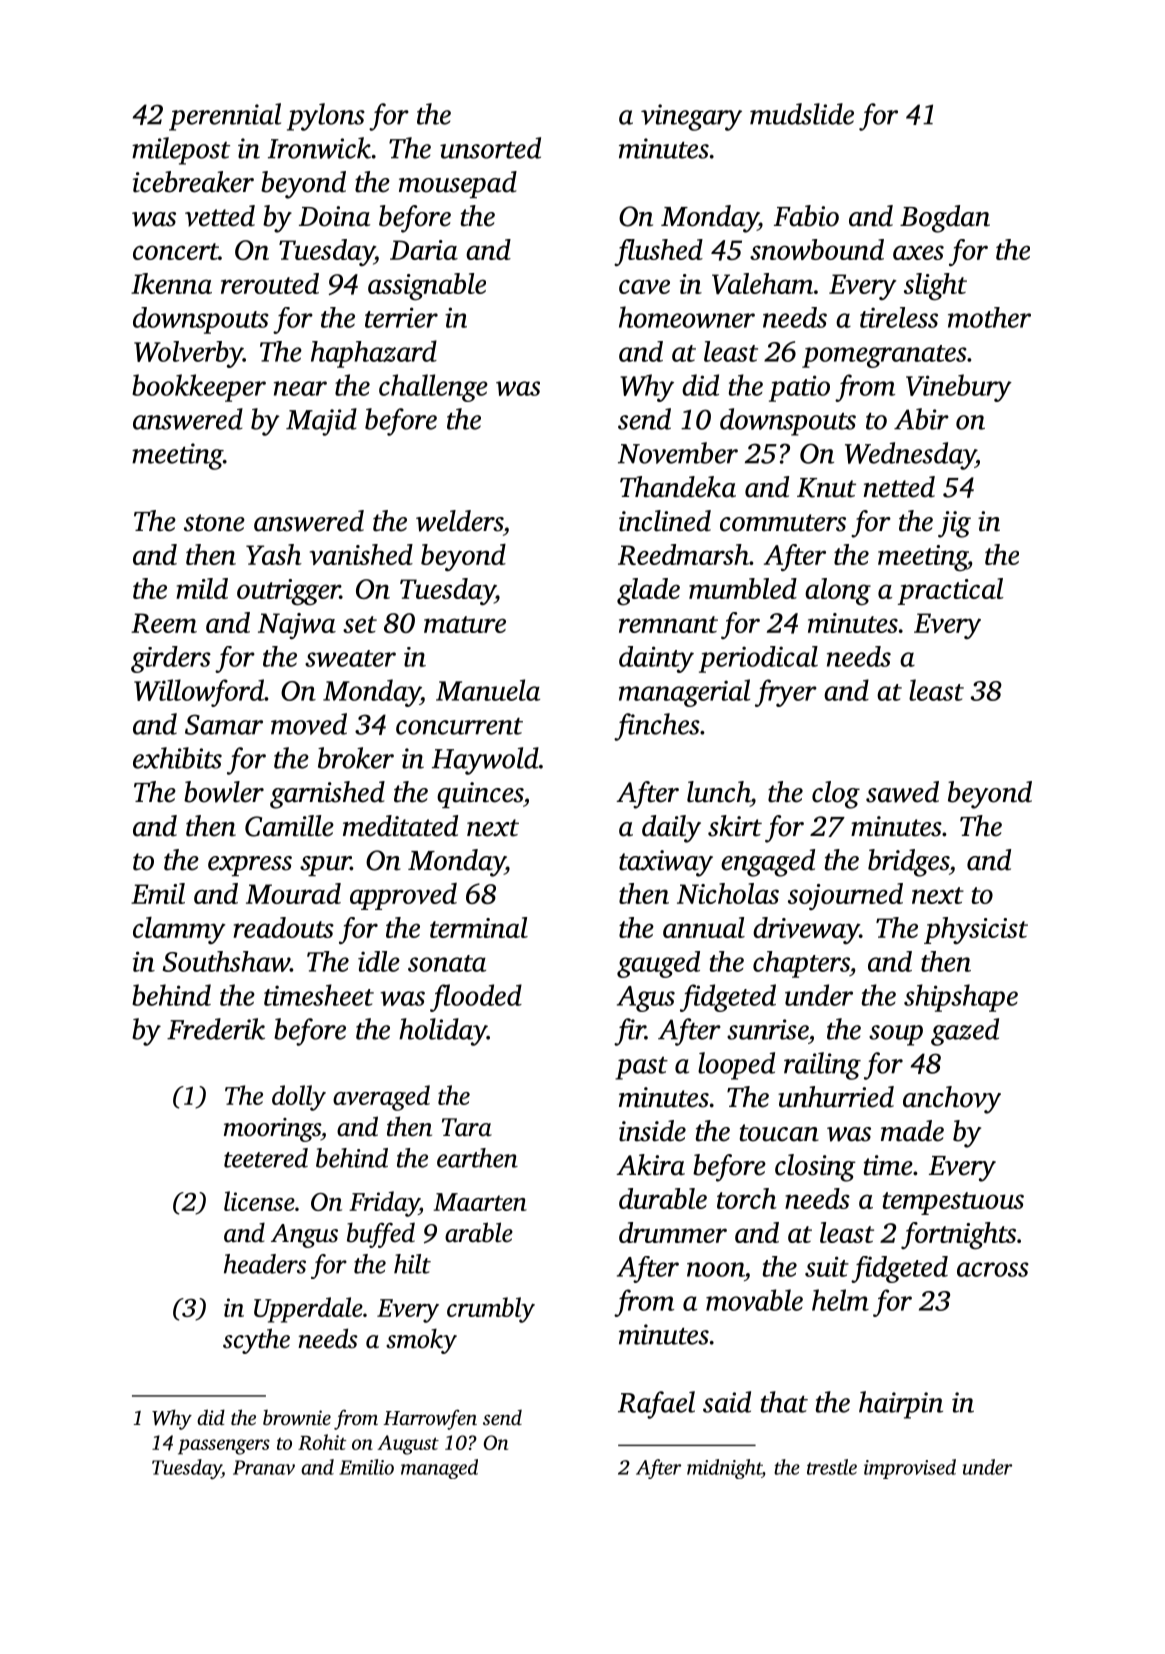  What do you see at coordinates (360, 624) in the screenshot?
I see `set` at bounding box center [360, 624].
